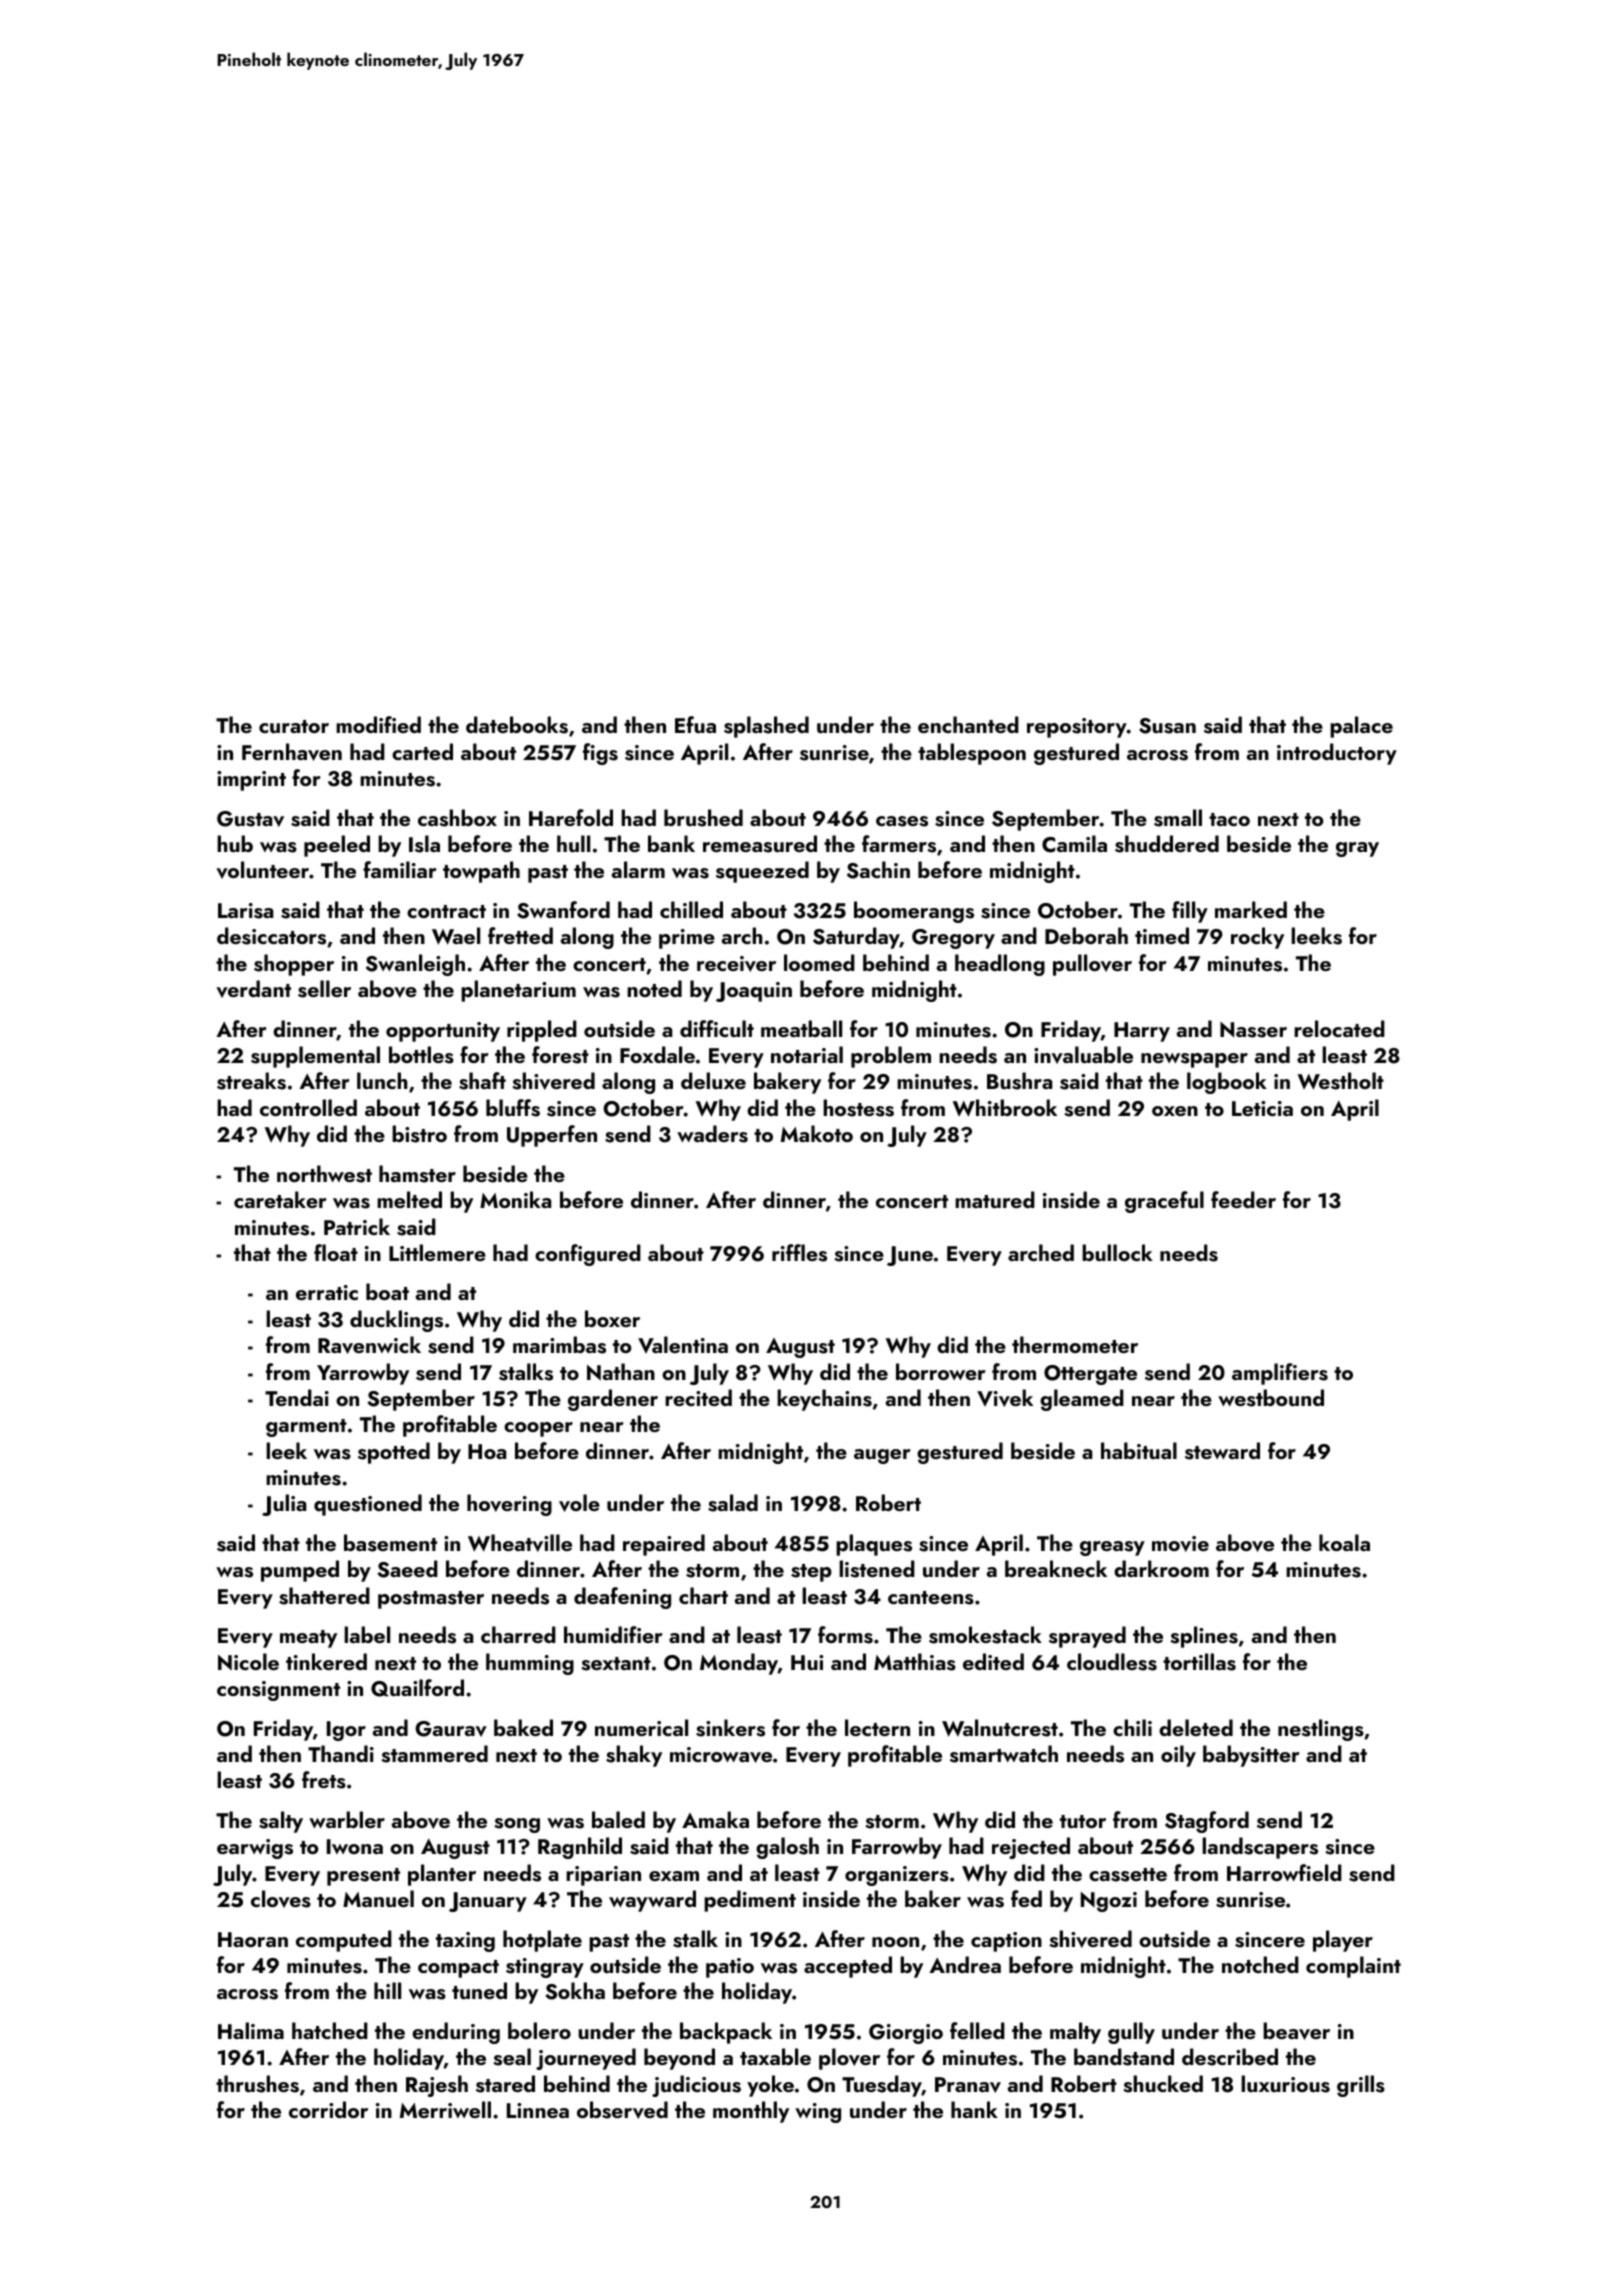 This page has width=1620, height=2292. Describe the element at coordinates (931, 1598) in the page. I see `canteens` at that location.
